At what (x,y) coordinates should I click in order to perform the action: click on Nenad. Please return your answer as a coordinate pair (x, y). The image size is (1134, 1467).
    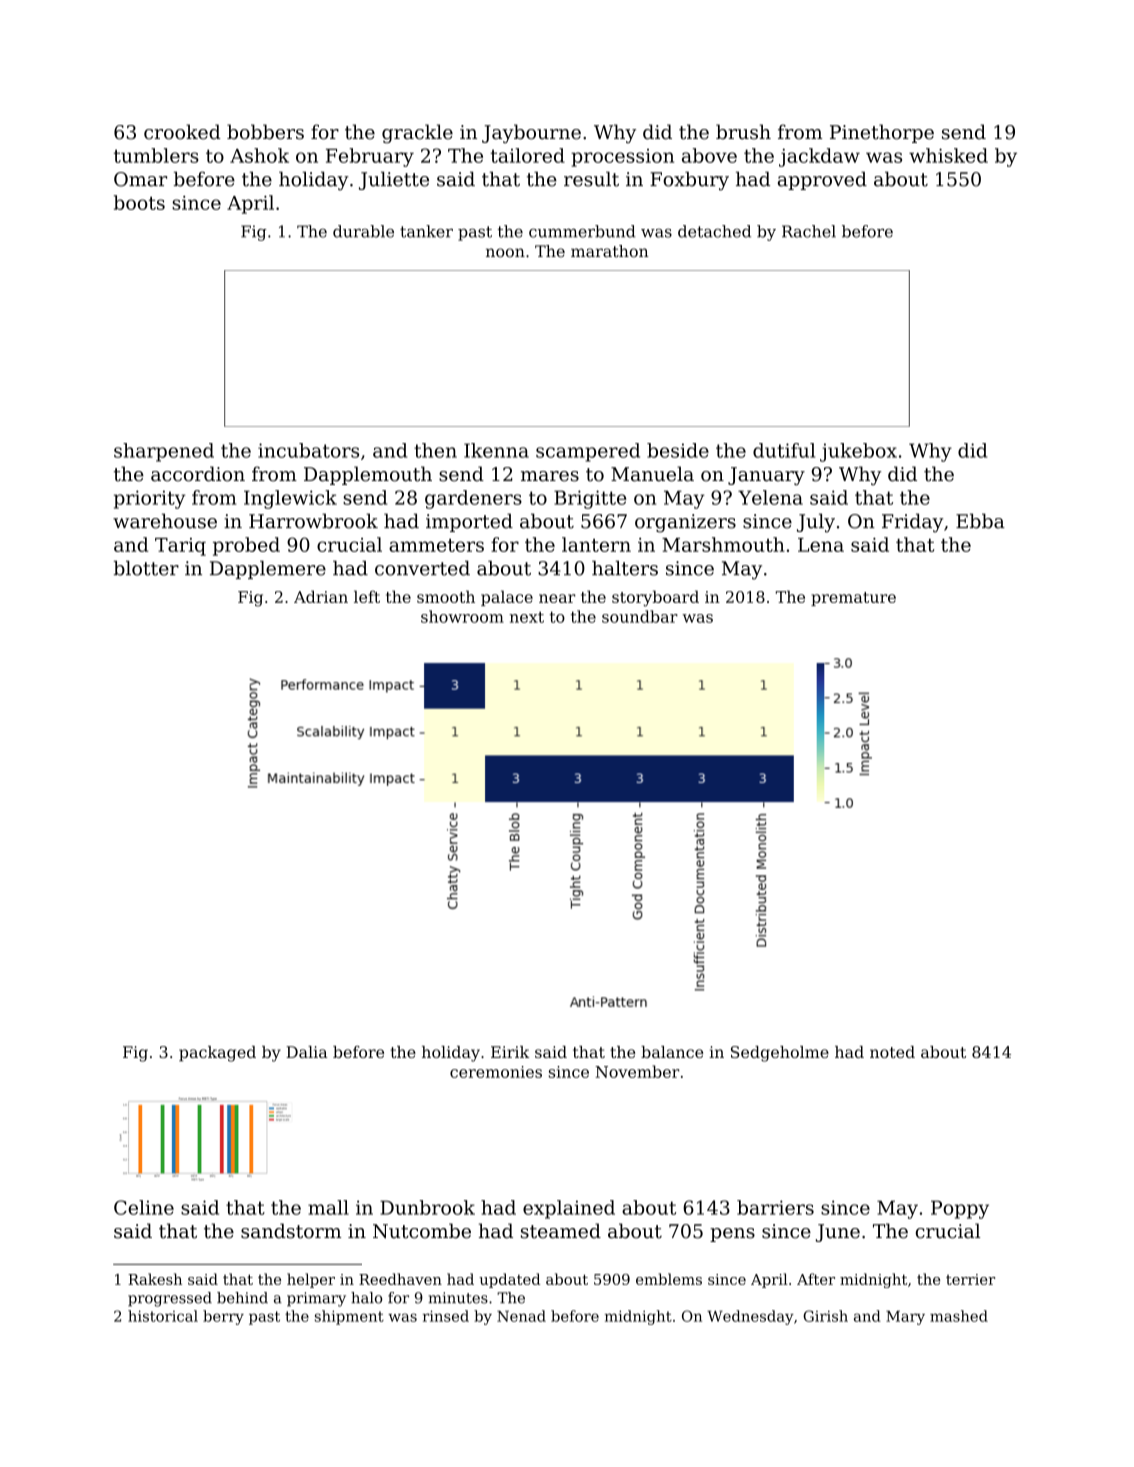
    Looking at the image, I should click on (521, 1316).
